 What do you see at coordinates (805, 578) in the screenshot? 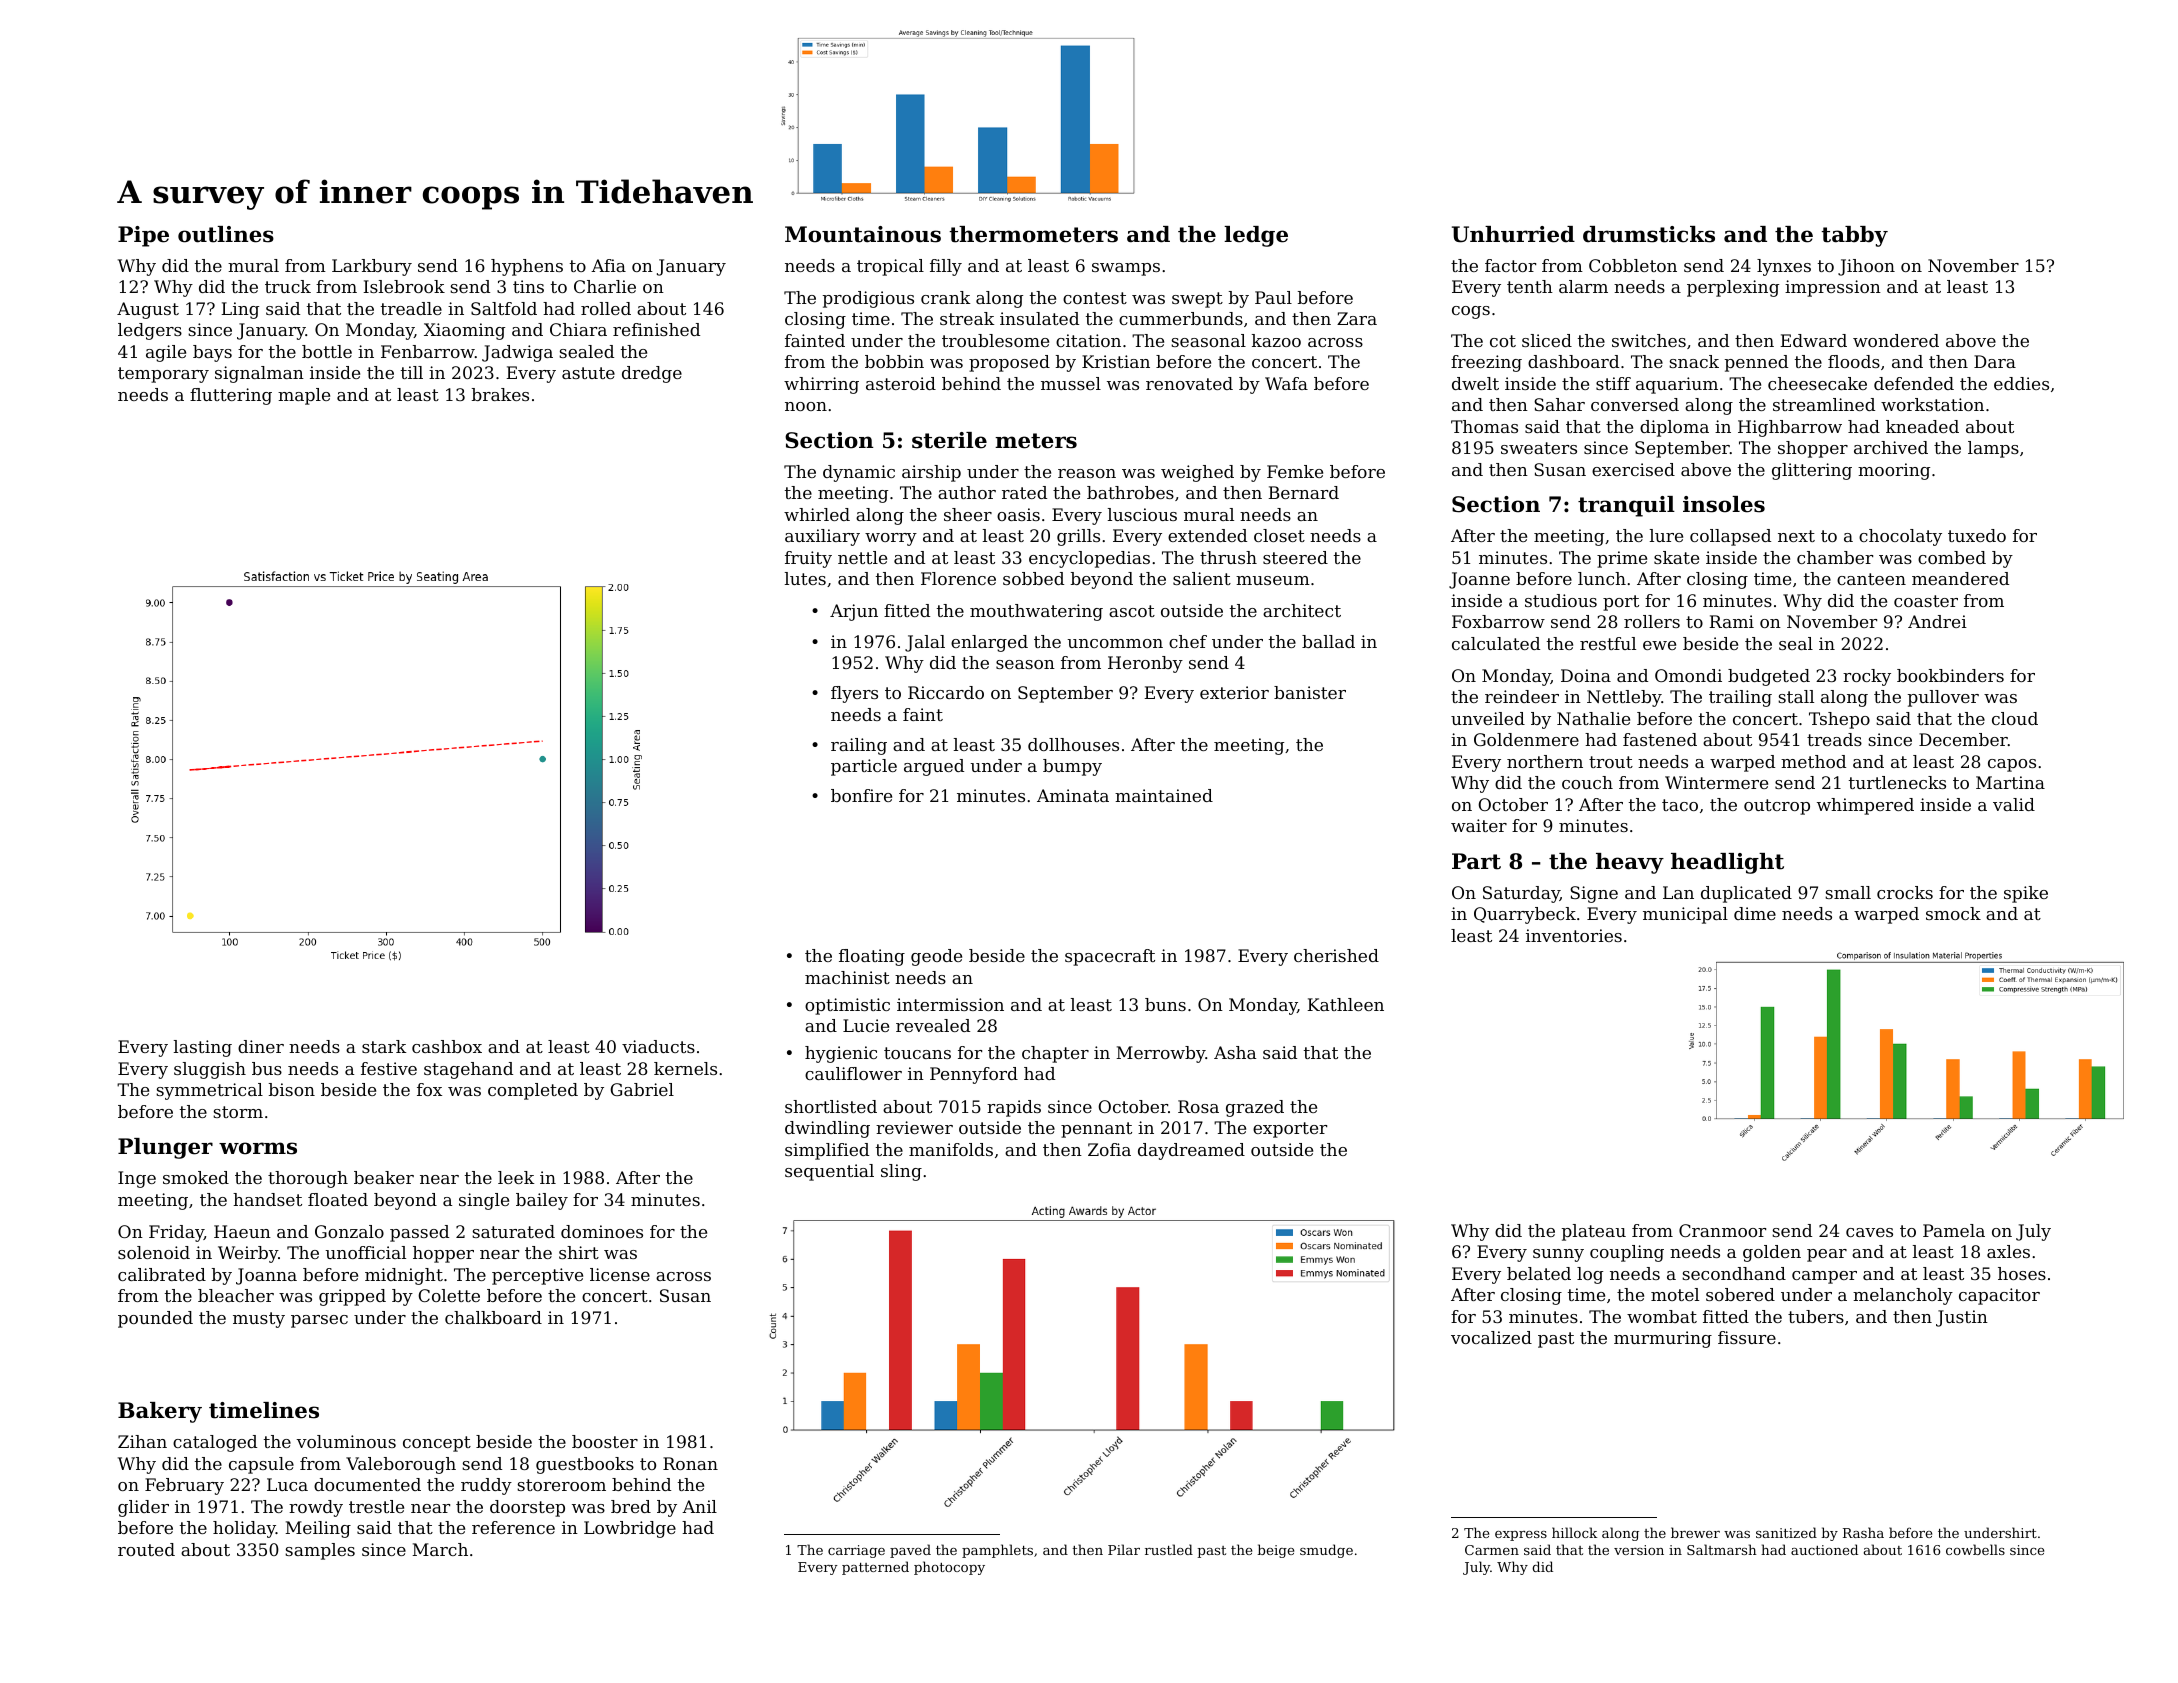
I see `lutes` at bounding box center [805, 578].
